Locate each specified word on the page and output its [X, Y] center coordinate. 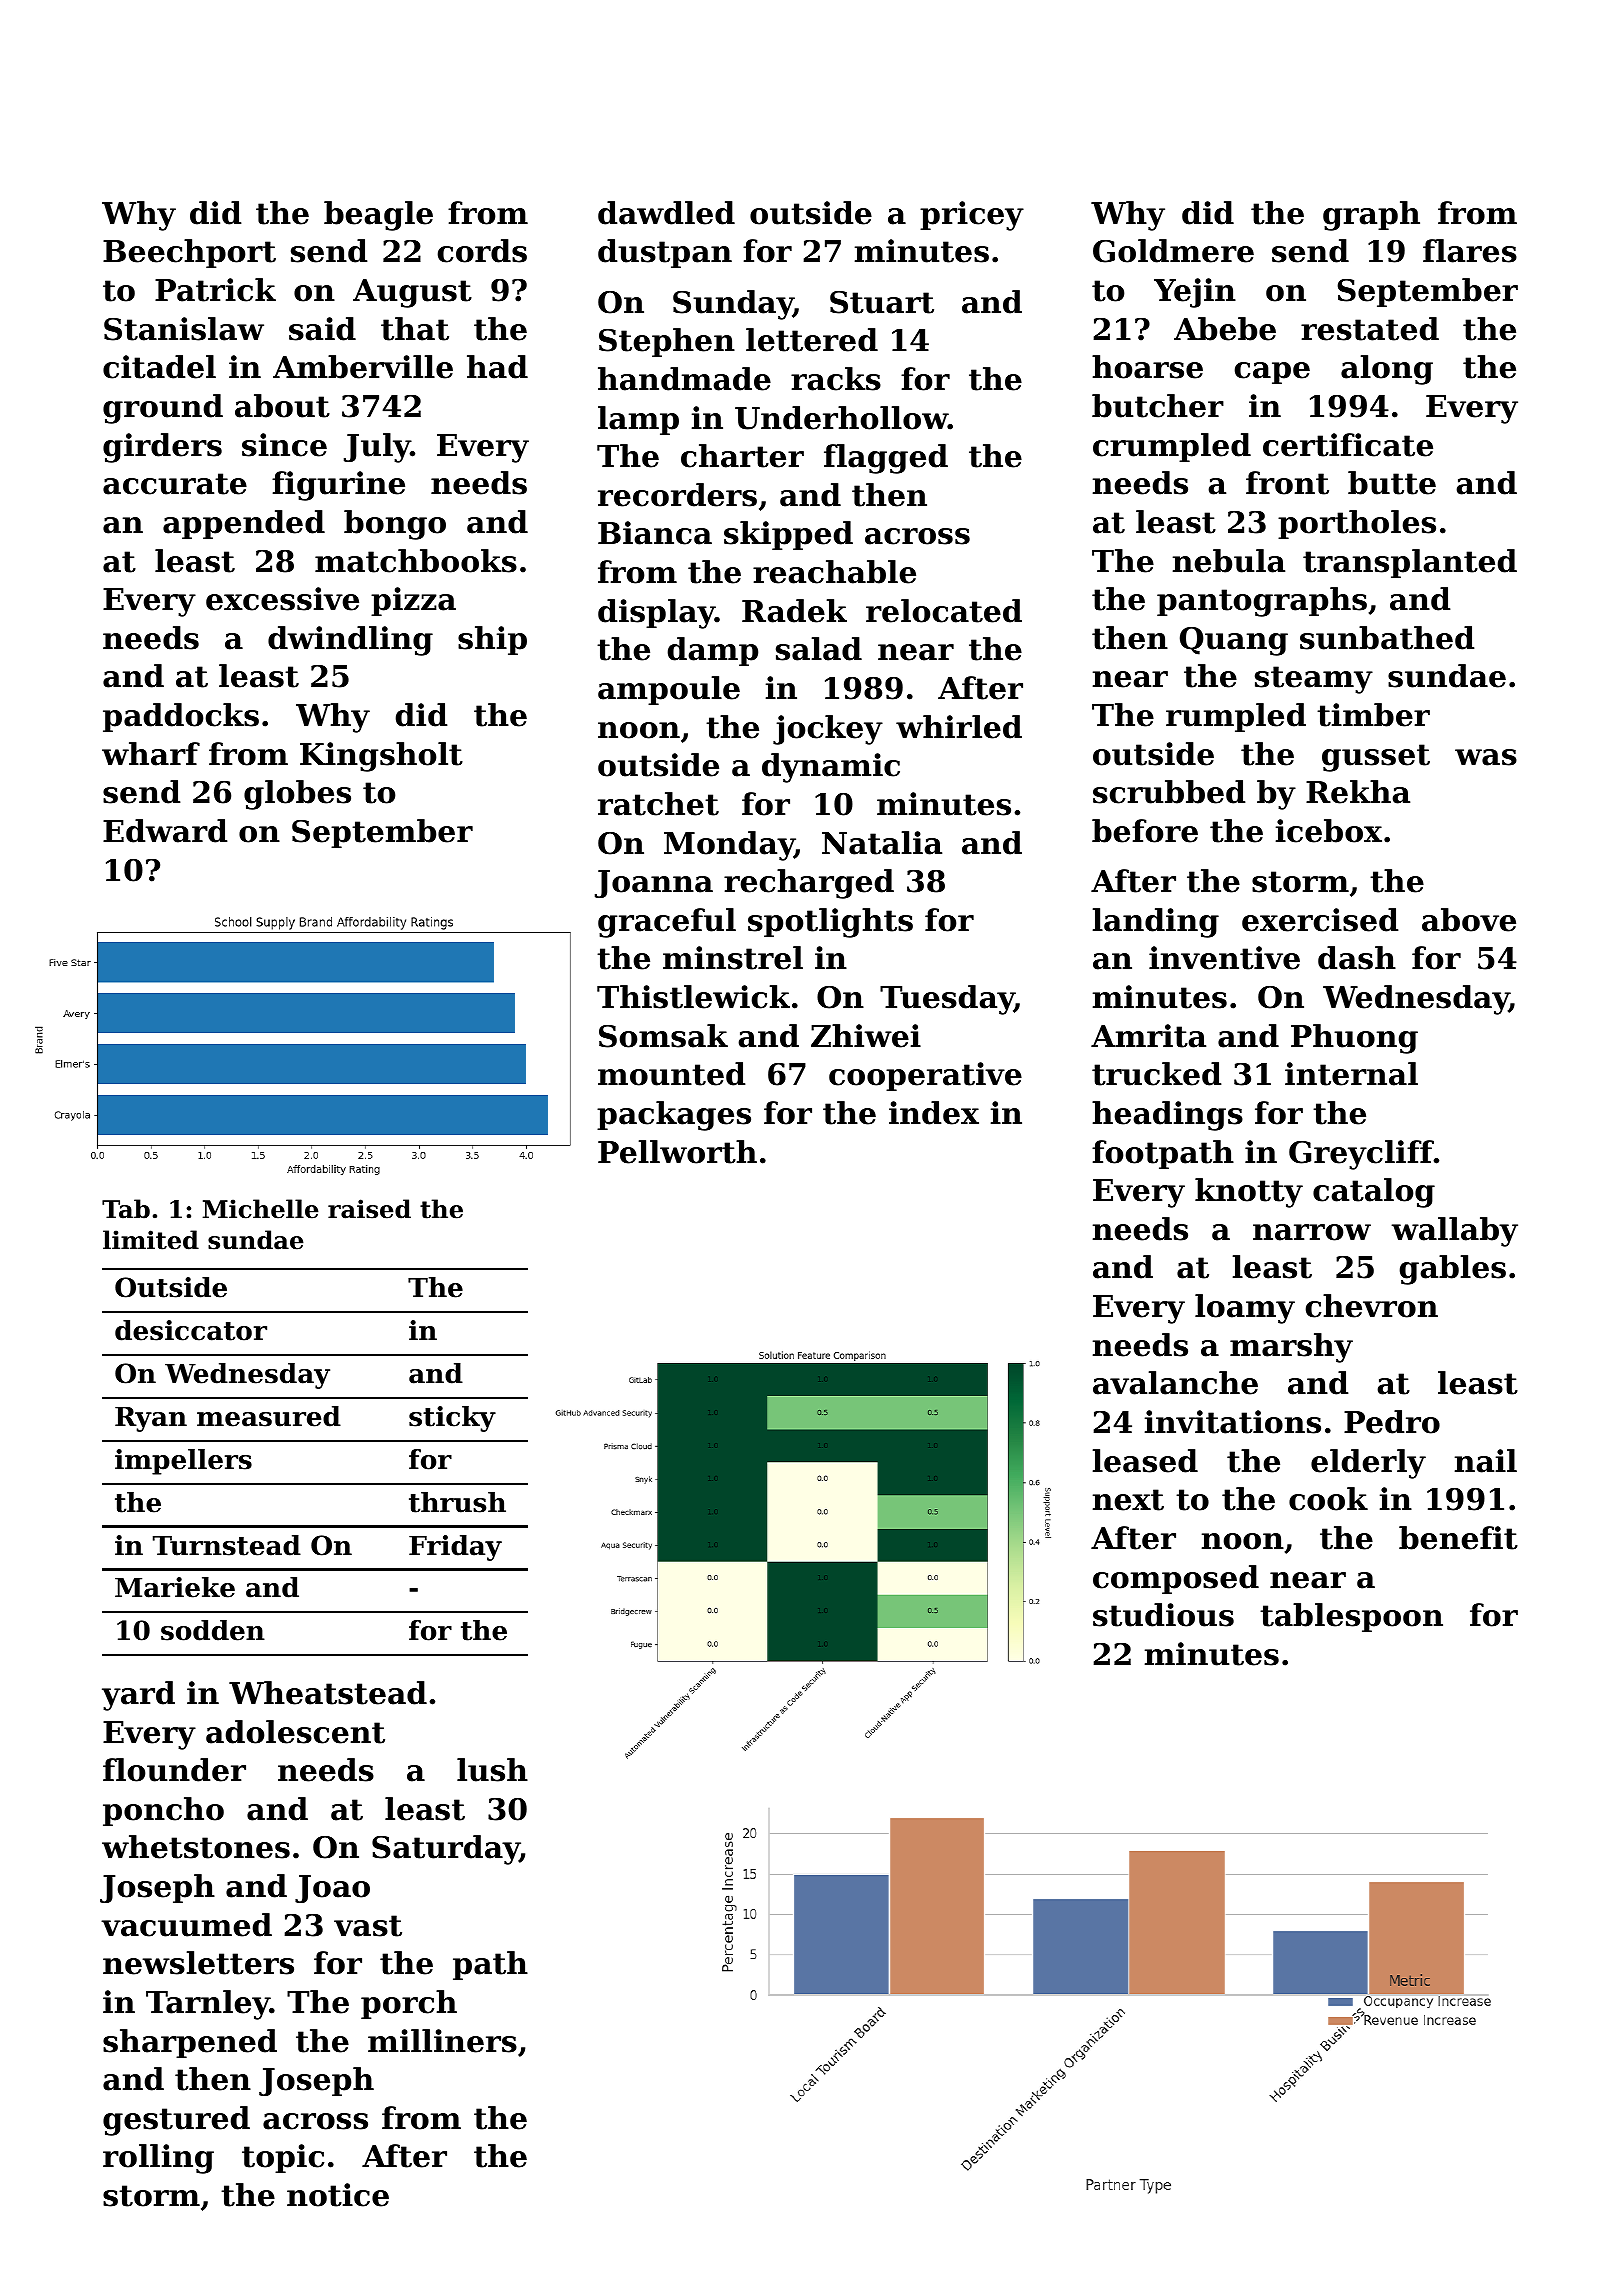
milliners [442, 2041]
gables [1453, 1270]
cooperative [925, 1076]
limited [151, 1240]
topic [283, 2158]
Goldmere [1173, 251]
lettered [812, 340]
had [497, 367]
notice [338, 2195]
